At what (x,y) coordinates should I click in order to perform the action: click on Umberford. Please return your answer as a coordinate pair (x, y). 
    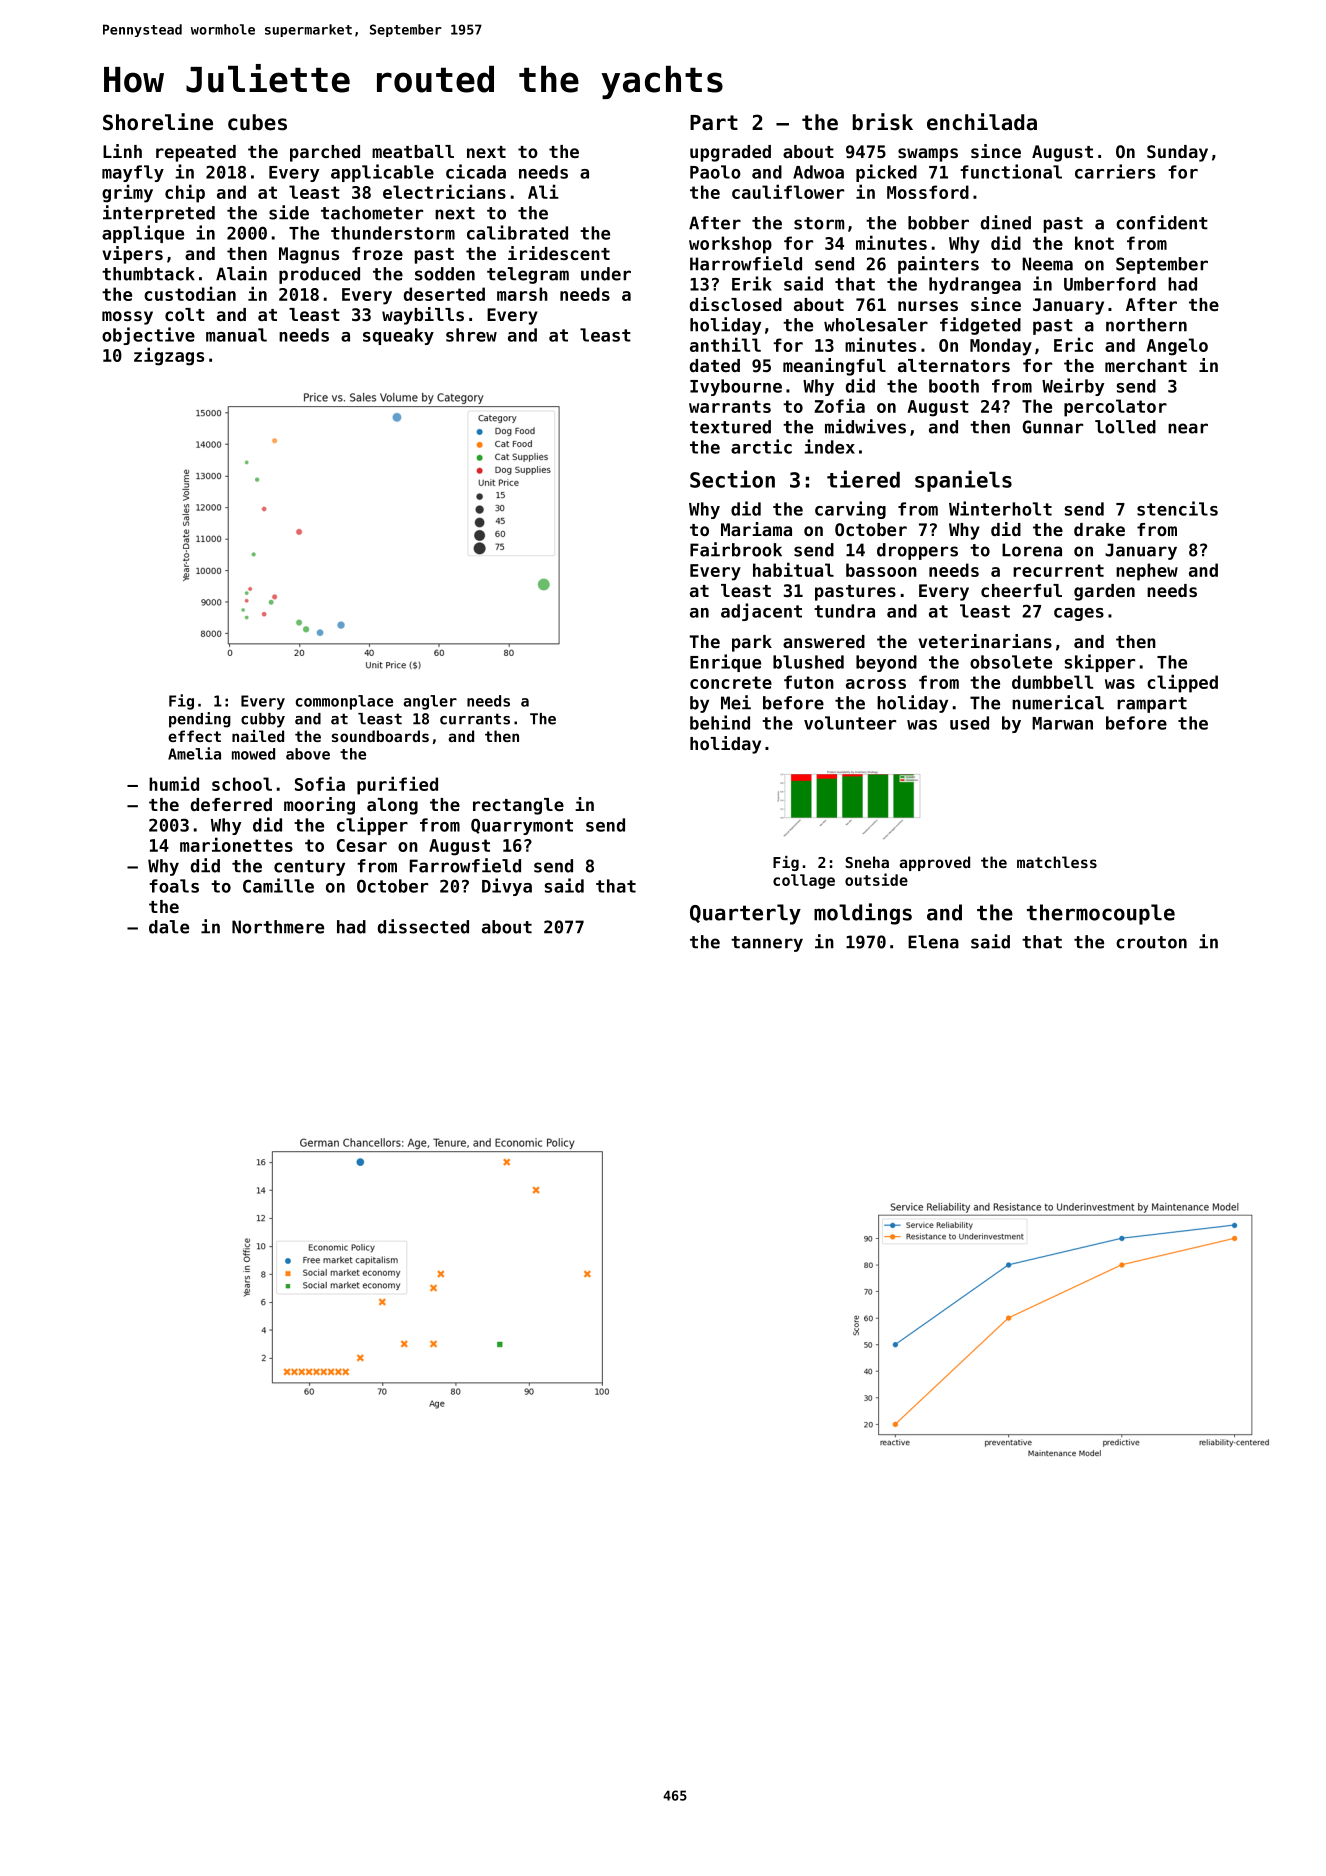
    Looking at the image, I should click on (1110, 284).
